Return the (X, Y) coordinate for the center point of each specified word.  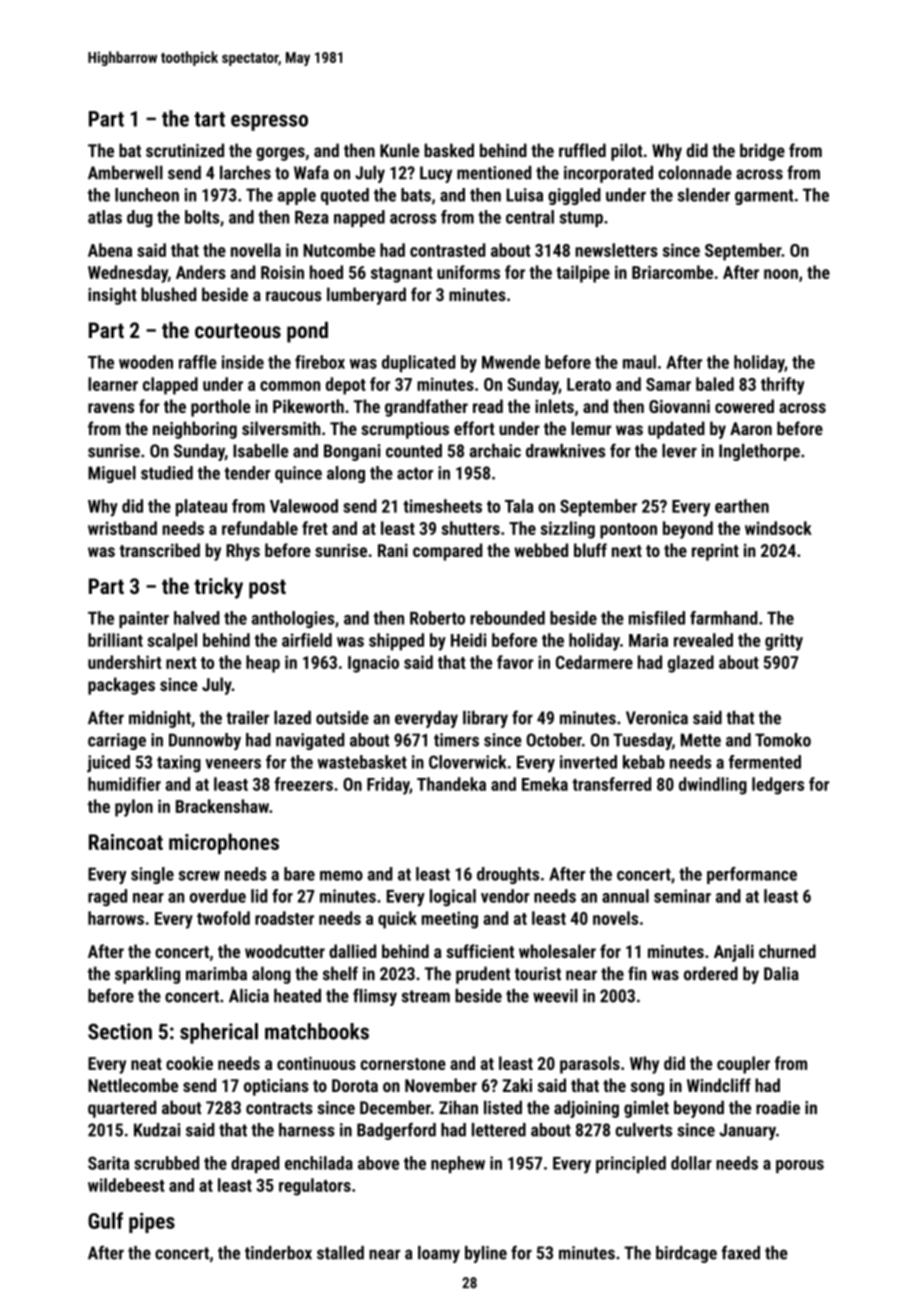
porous (800, 1166)
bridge (762, 152)
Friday (388, 786)
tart (209, 119)
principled (631, 1164)
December (395, 1107)
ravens (111, 408)
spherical (219, 1033)
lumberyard (366, 296)
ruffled (582, 150)
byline (486, 1254)
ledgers (778, 786)
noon (781, 274)
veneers (233, 764)
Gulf (105, 1220)
